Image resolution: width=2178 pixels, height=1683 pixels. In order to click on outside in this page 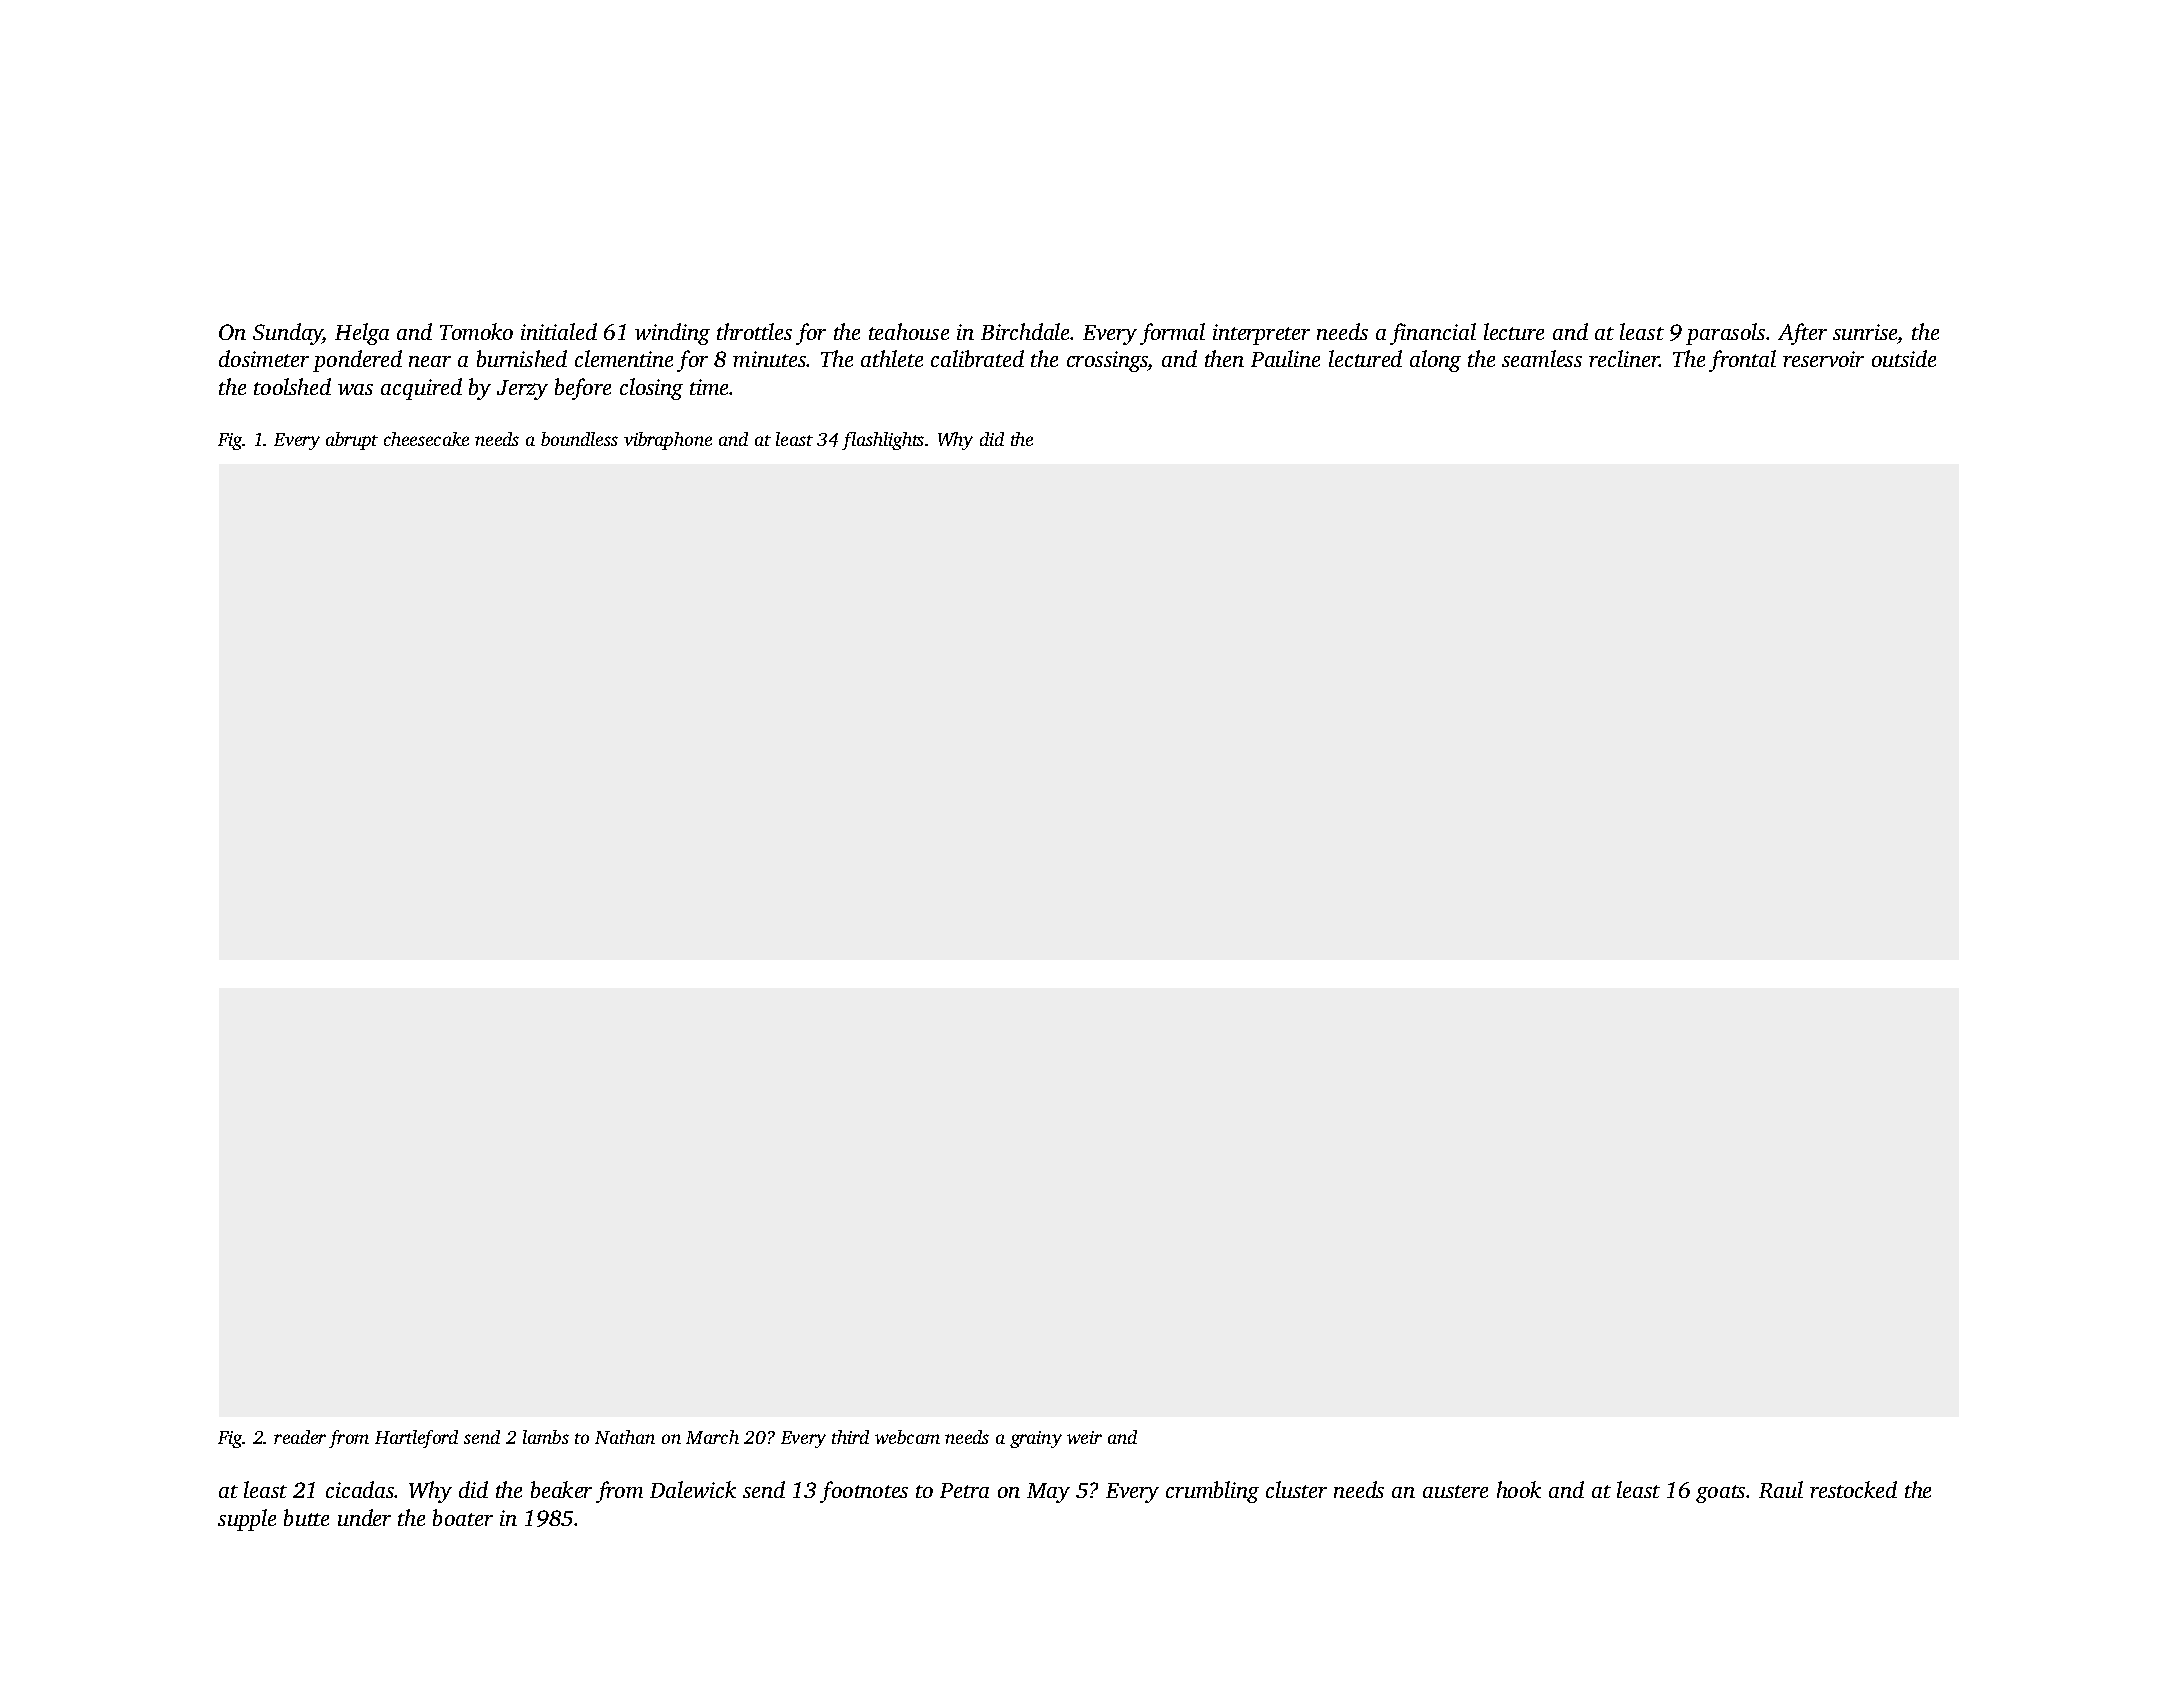, I will do `click(1904, 358)`.
